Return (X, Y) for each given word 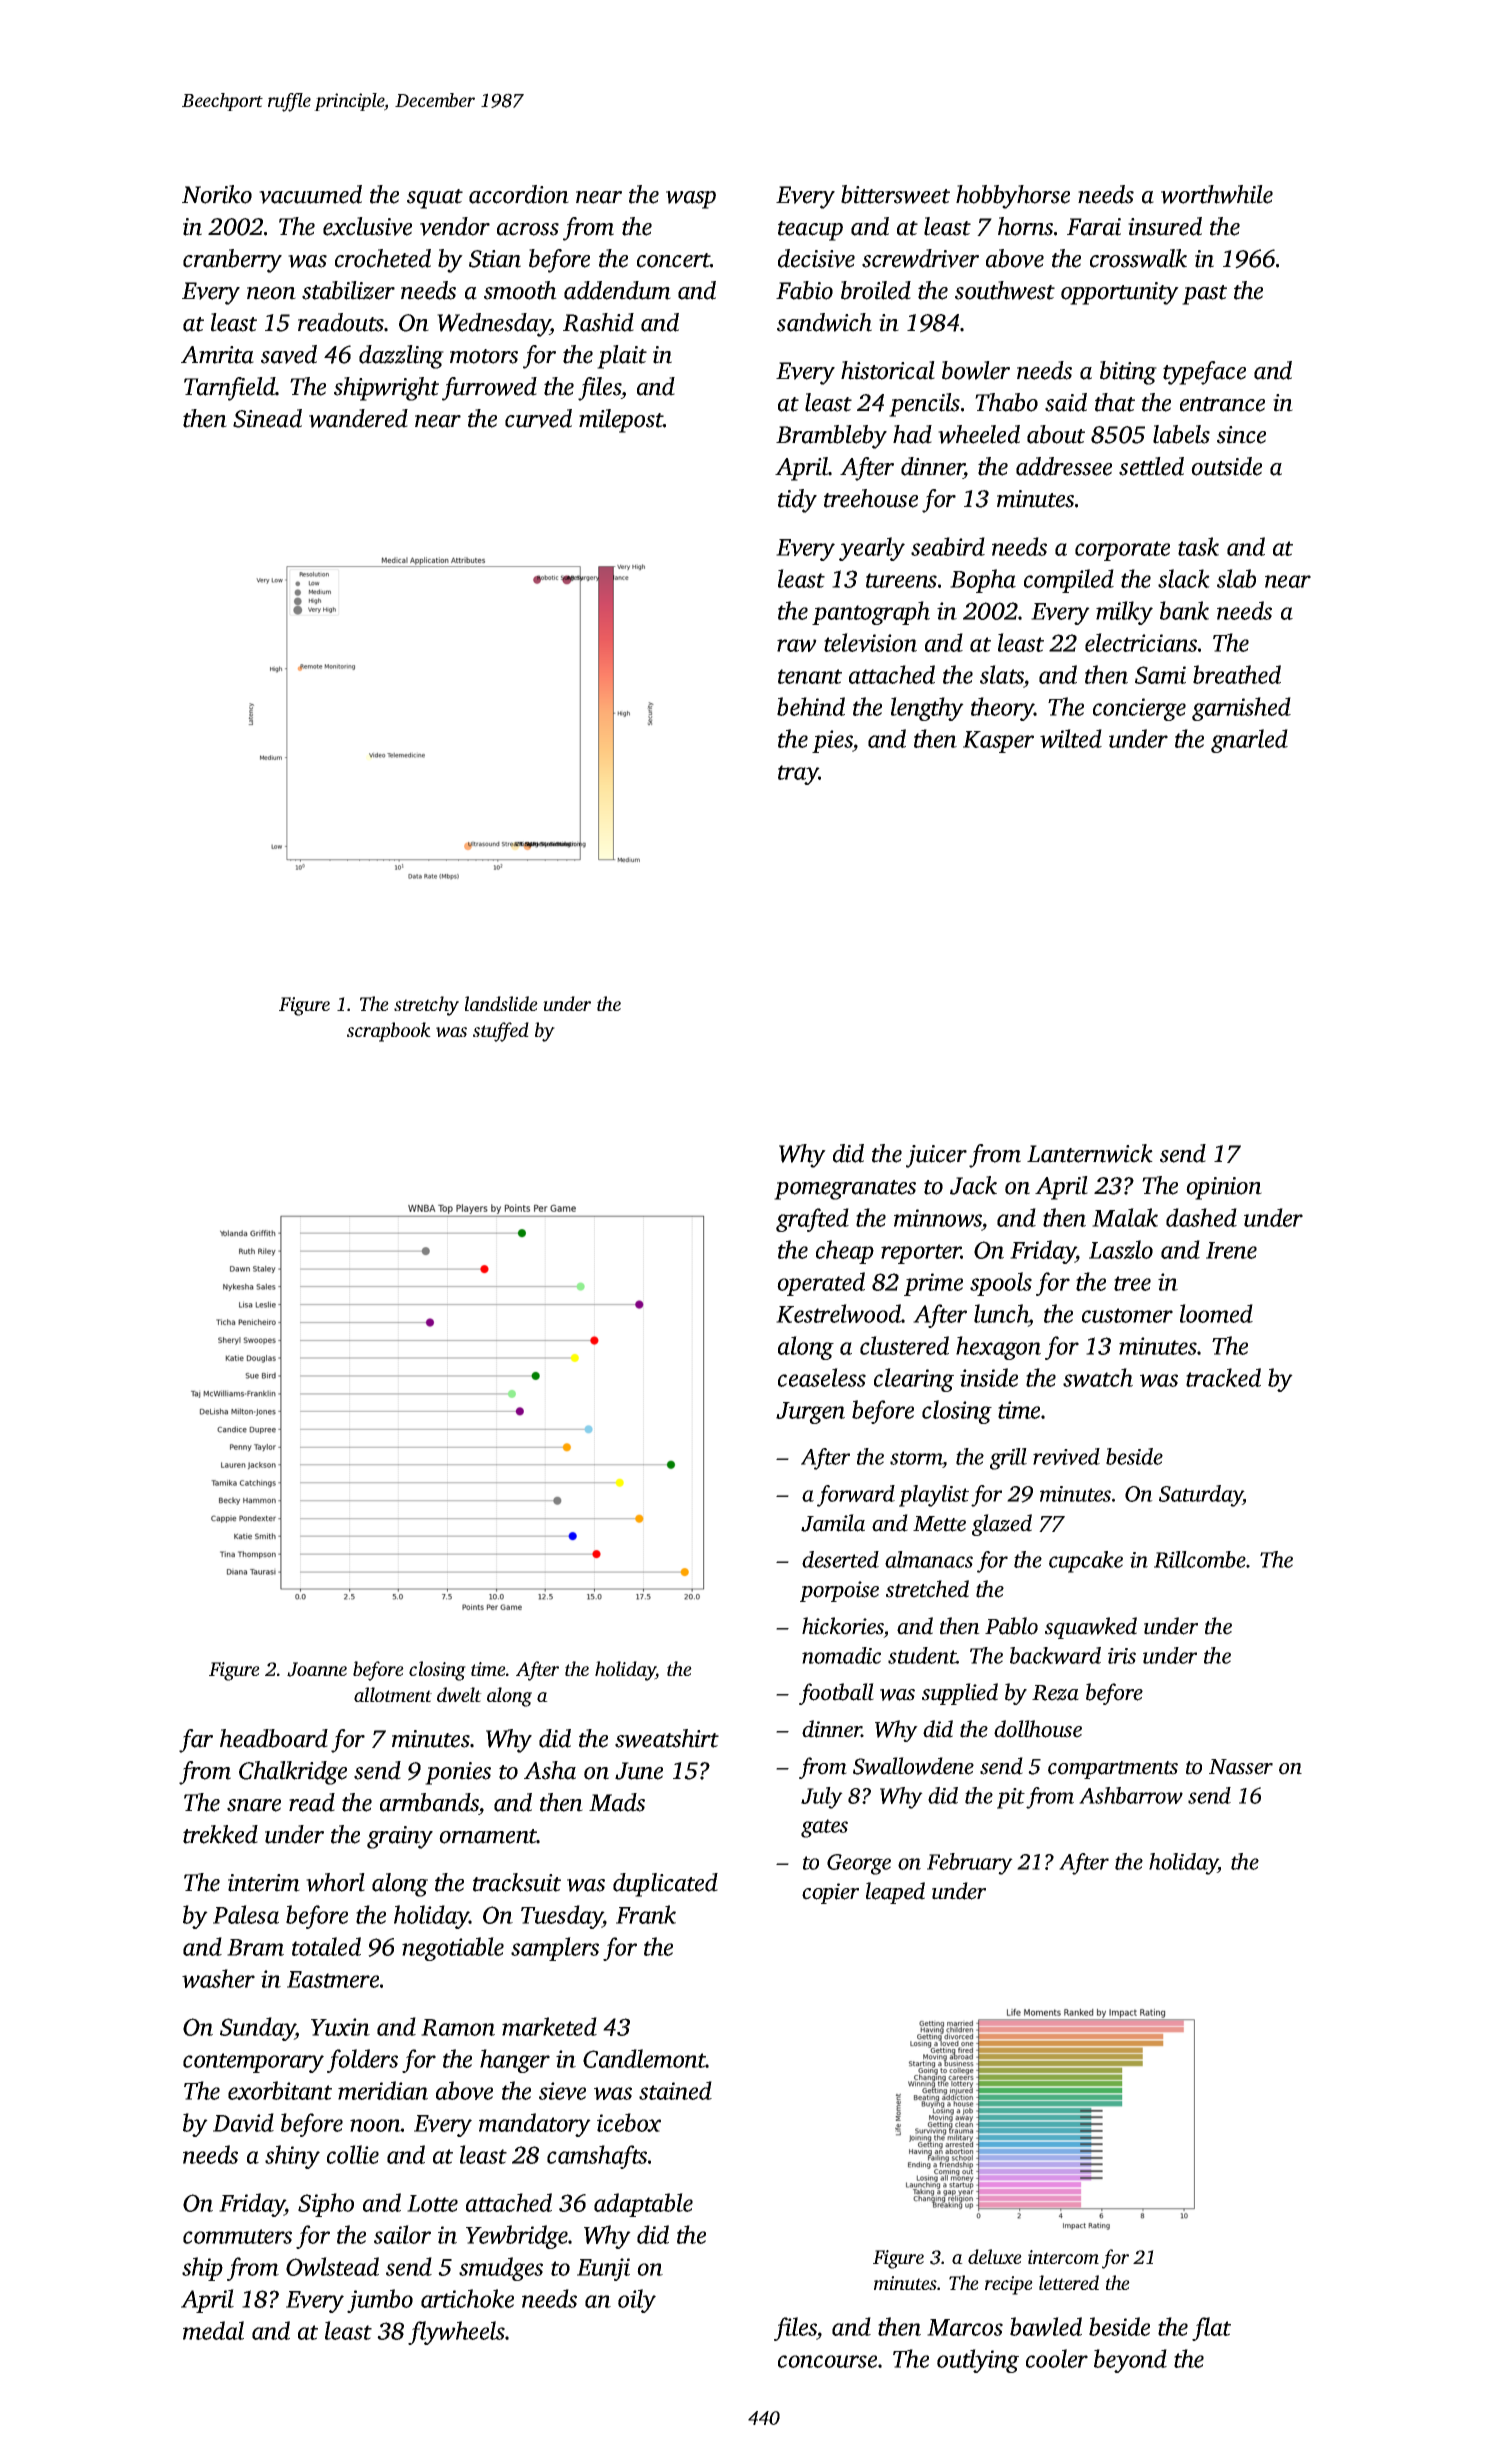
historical (888, 370)
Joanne (317, 1669)
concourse (827, 2361)
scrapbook (389, 1032)
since (1241, 435)
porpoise (839, 1591)
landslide (501, 1003)
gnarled (1249, 741)
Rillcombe (1200, 1559)
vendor (455, 226)
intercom (1063, 2257)
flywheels (456, 2333)
